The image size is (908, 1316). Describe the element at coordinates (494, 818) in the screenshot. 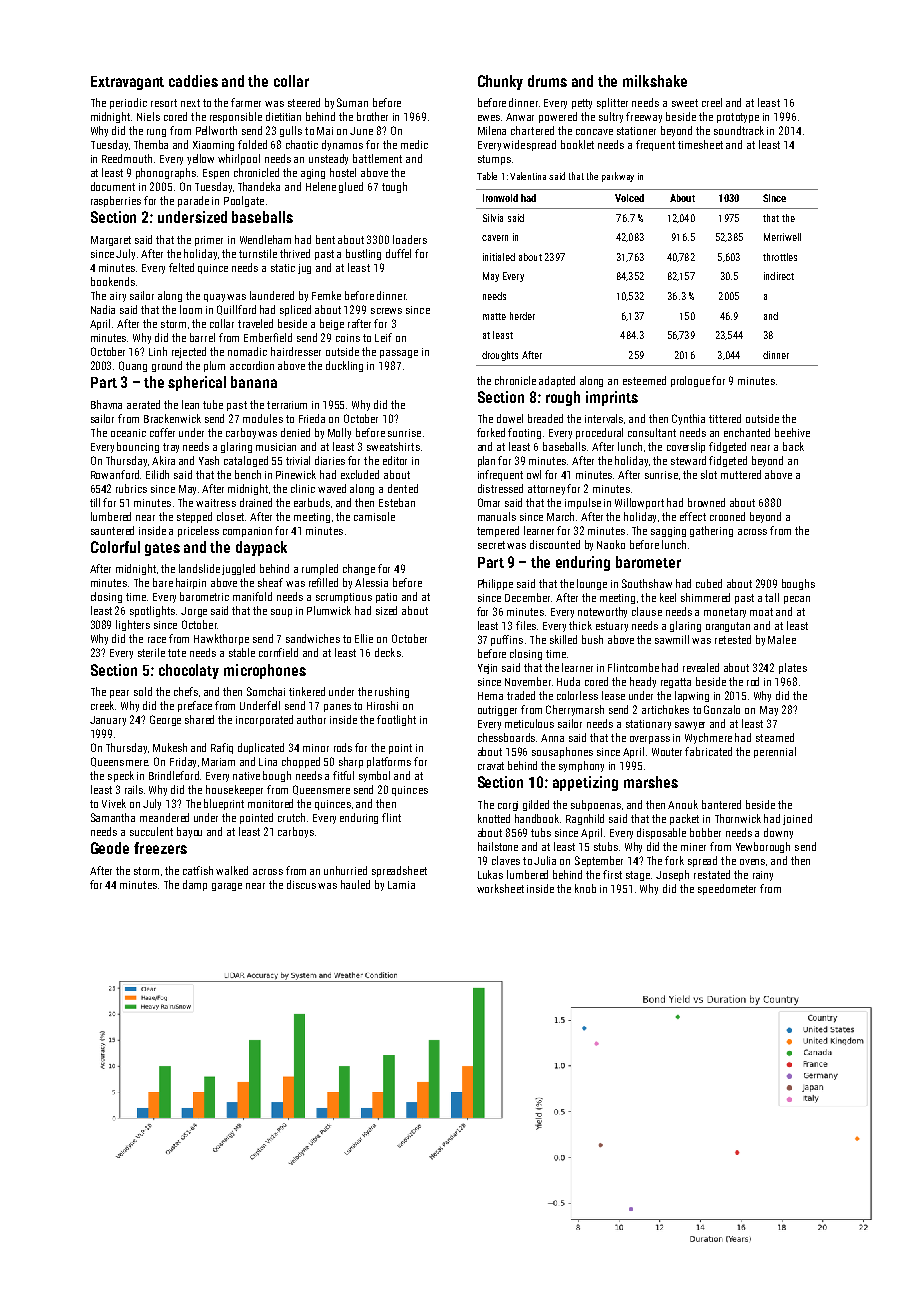

I see `knotted` at that location.
